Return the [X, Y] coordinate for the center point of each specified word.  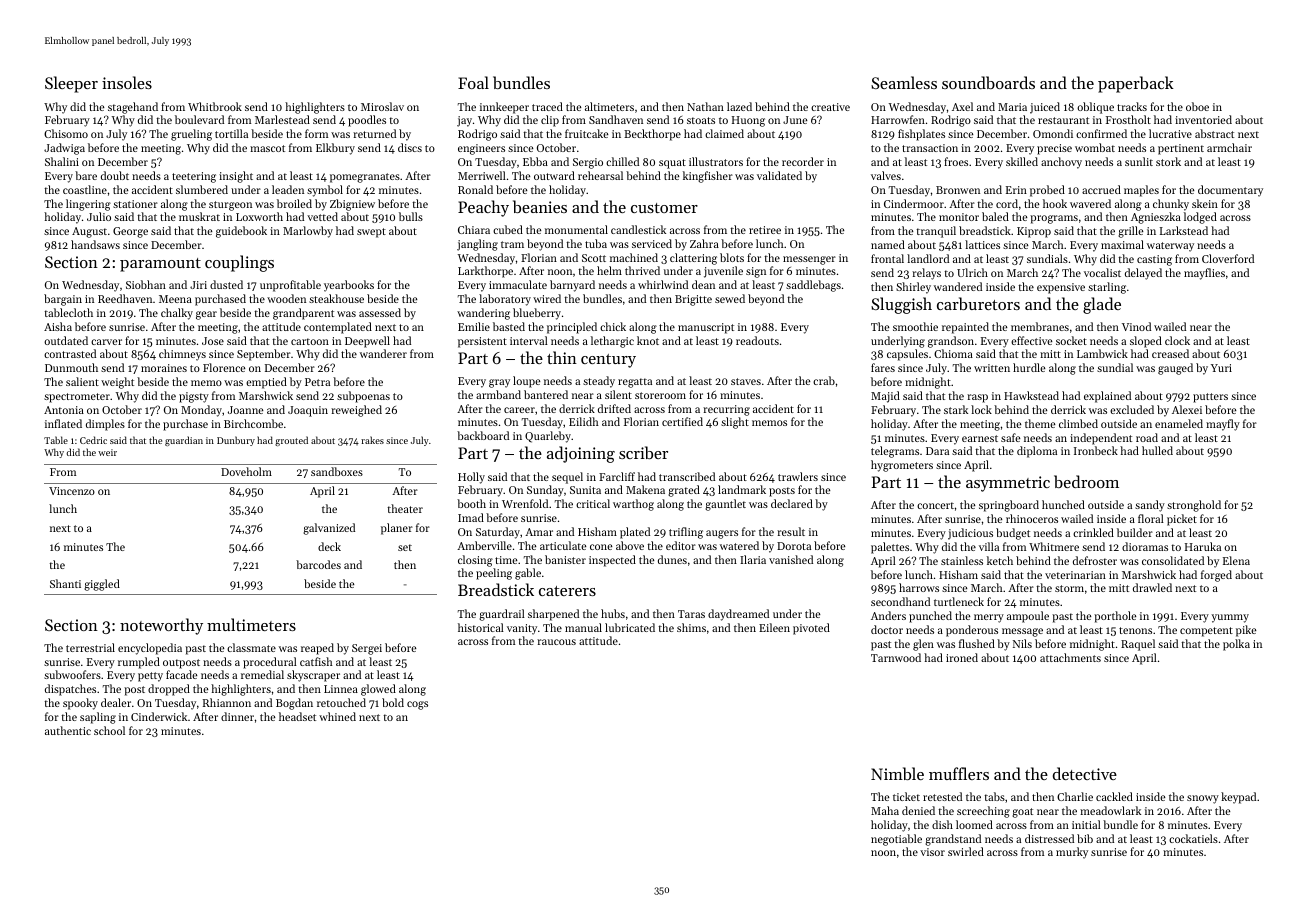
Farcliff [617, 476]
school [109, 730]
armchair [1229, 147]
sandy [1150, 506]
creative [830, 107]
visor [932, 852]
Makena [645, 489]
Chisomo [66, 133]
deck [329, 546]
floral [1151, 518]
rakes [372, 440]
